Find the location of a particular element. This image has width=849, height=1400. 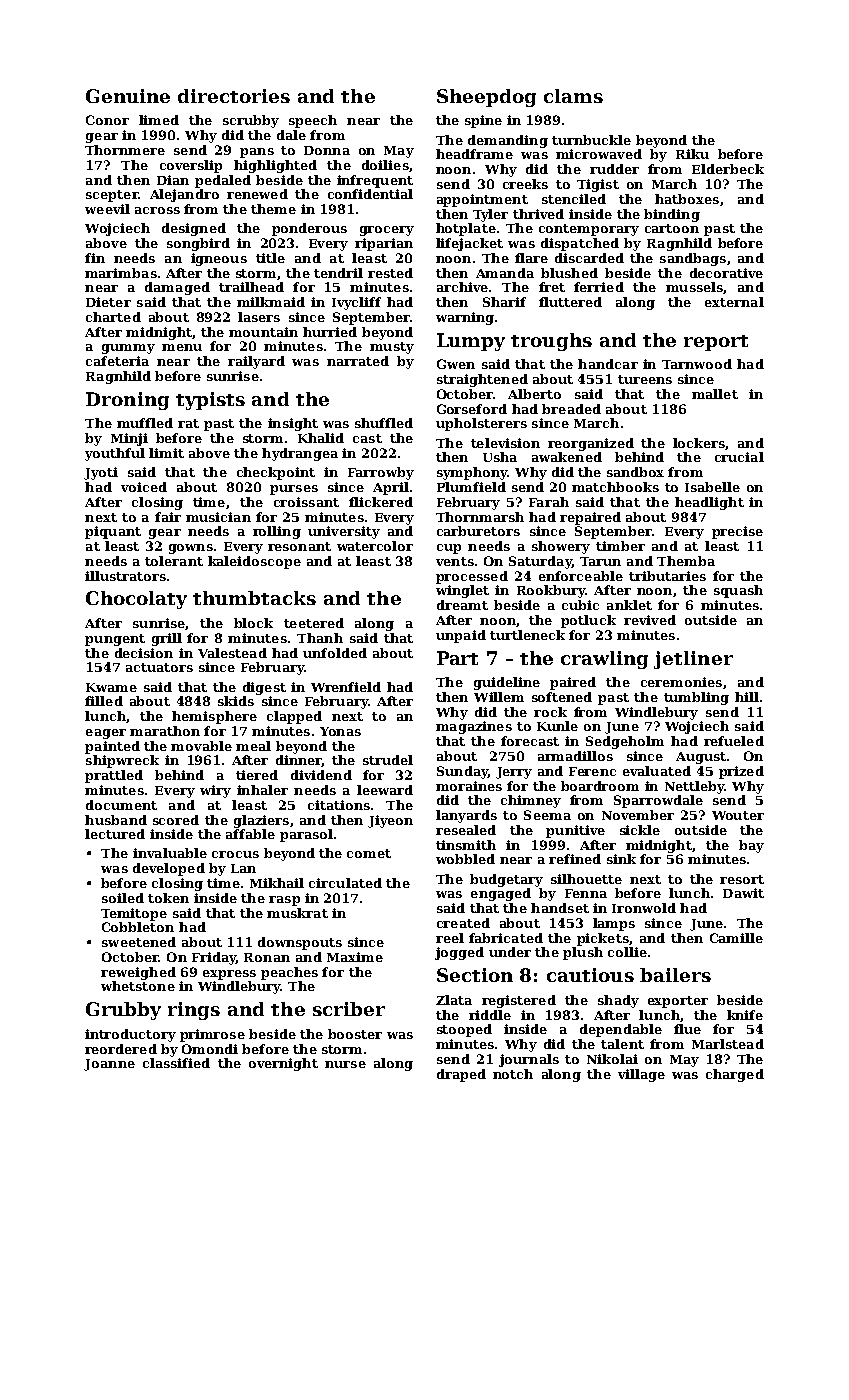

Gwen is located at coordinates (456, 364).
